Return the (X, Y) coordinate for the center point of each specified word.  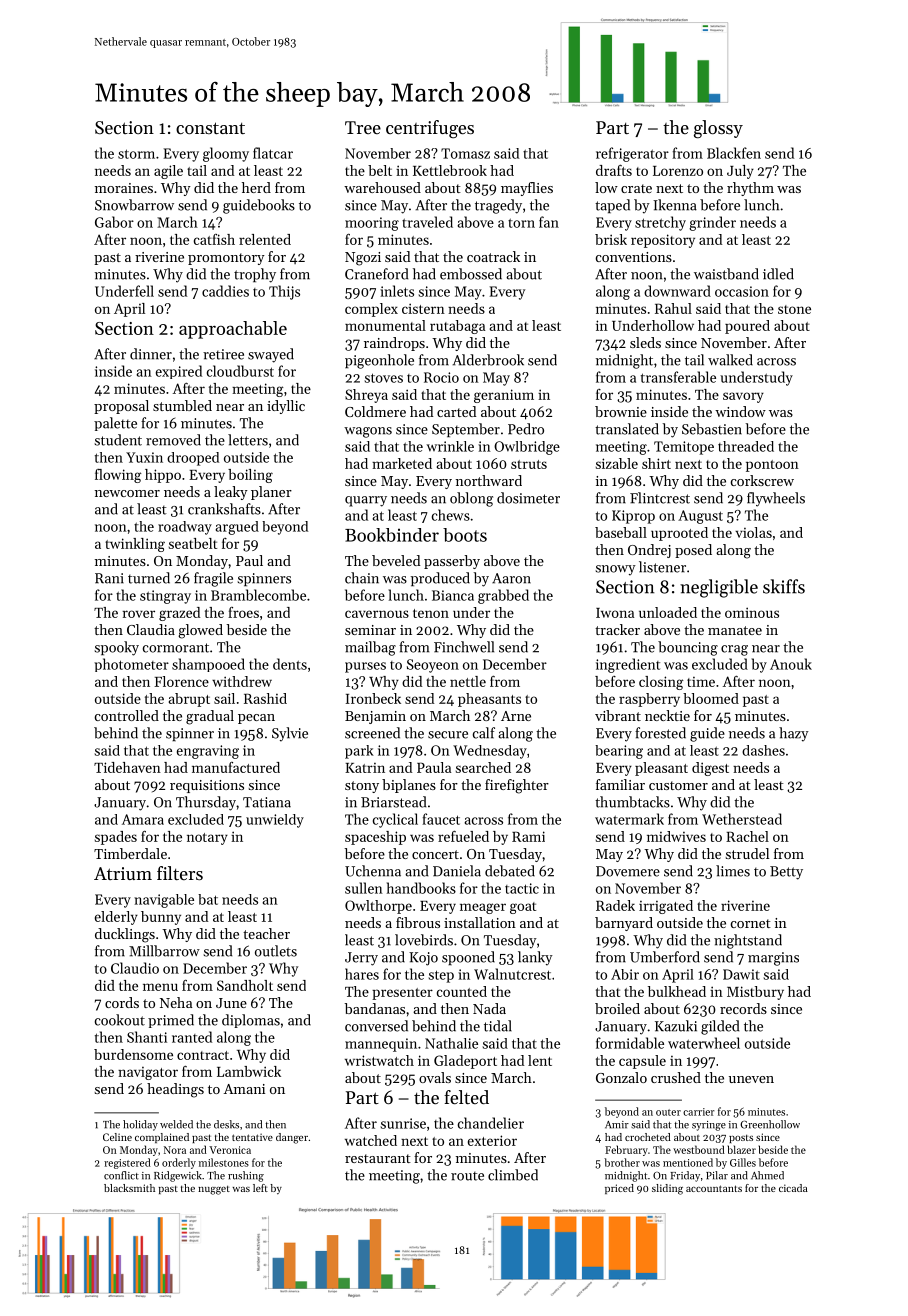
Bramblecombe (258, 595)
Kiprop (633, 517)
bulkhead (677, 991)
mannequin (381, 1045)
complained (162, 1138)
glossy (718, 129)
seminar (370, 630)
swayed (271, 355)
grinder (712, 223)
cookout (120, 1020)
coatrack (493, 256)
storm (136, 154)
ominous (752, 612)
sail (224, 698)
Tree (363, 127)
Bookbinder (392, 535)
